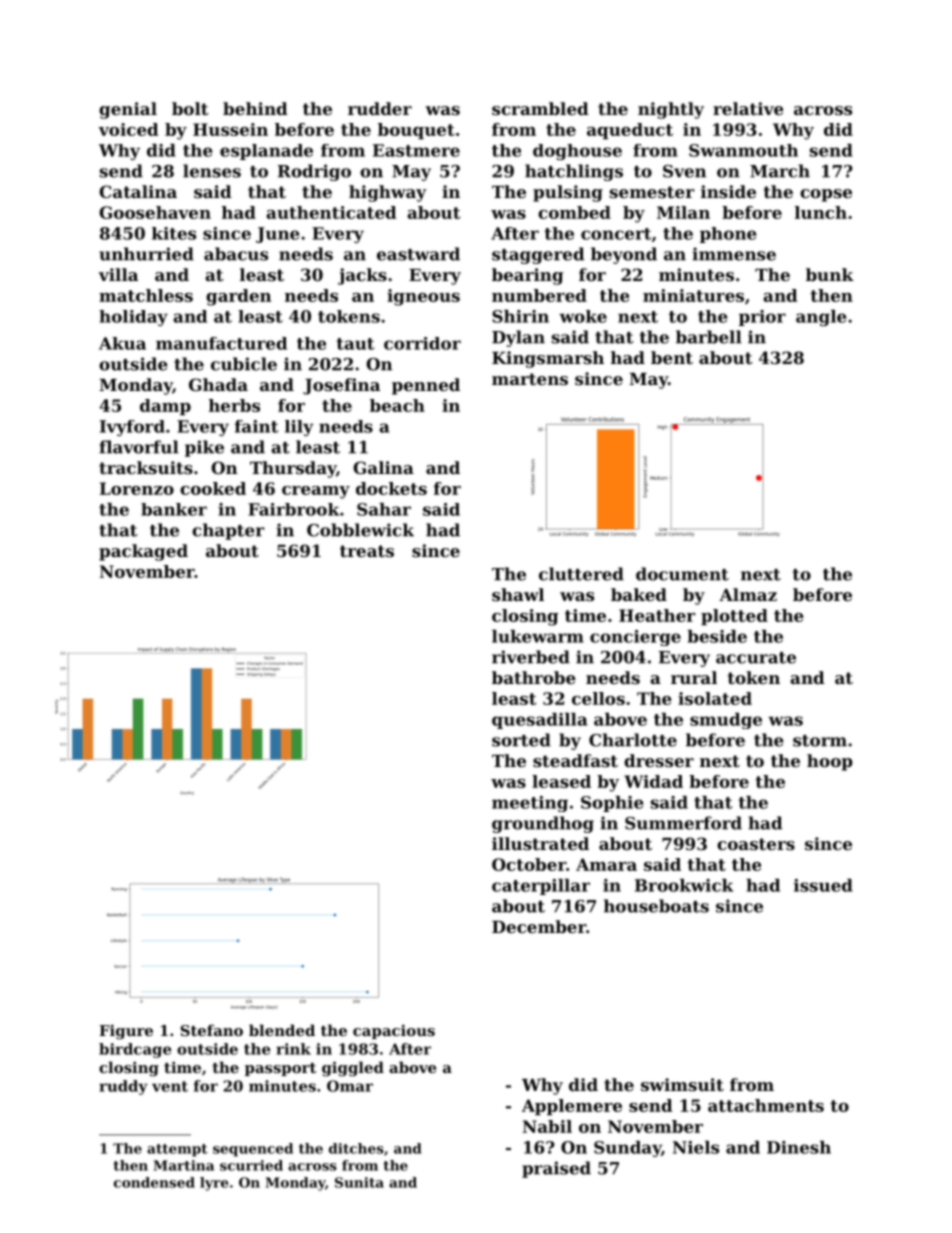 The image size is (952, 1233). I want to click on martens, so click(530, 379).
